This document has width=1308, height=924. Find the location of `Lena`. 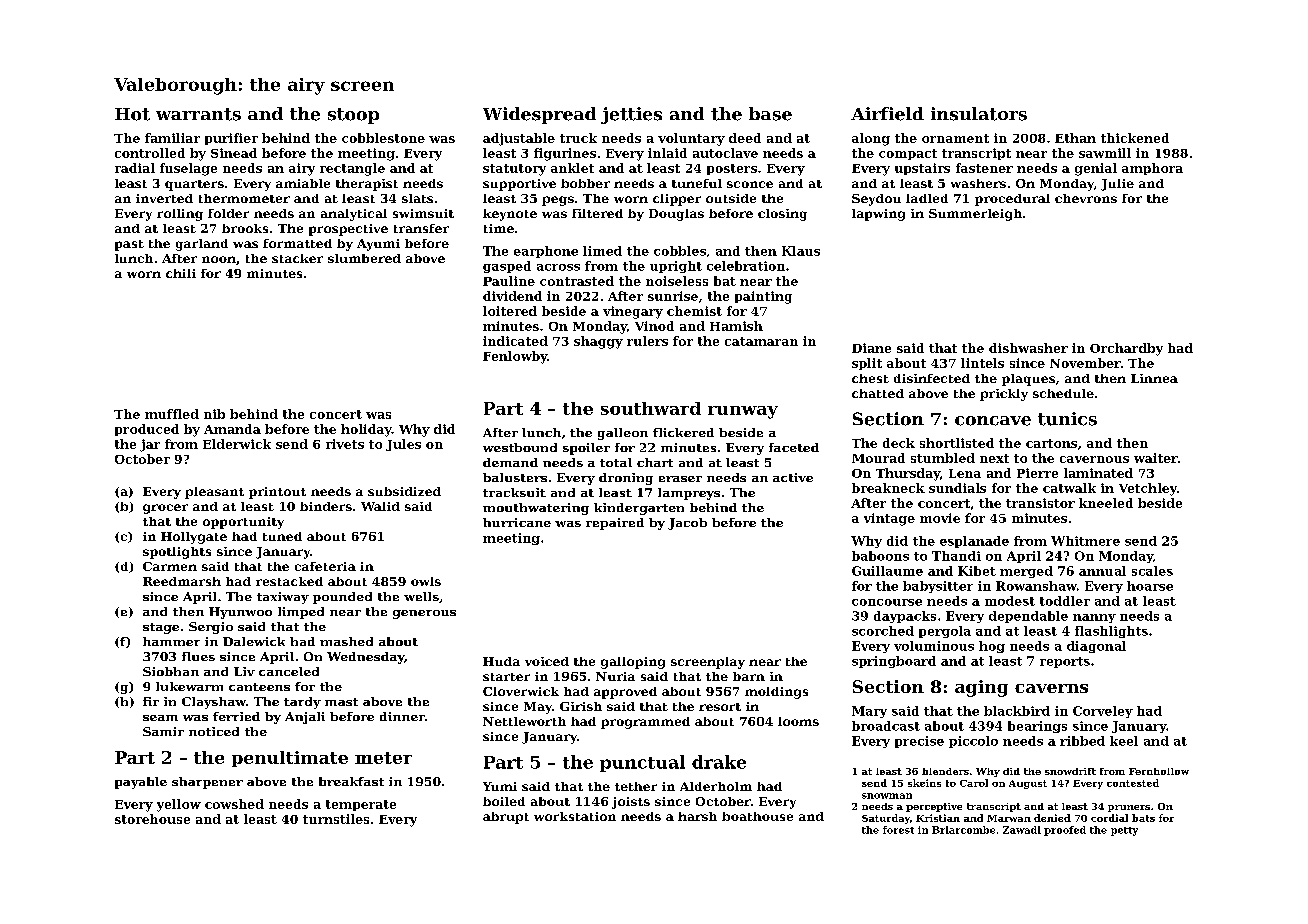

Lena is located at coordinates (965, 473).
